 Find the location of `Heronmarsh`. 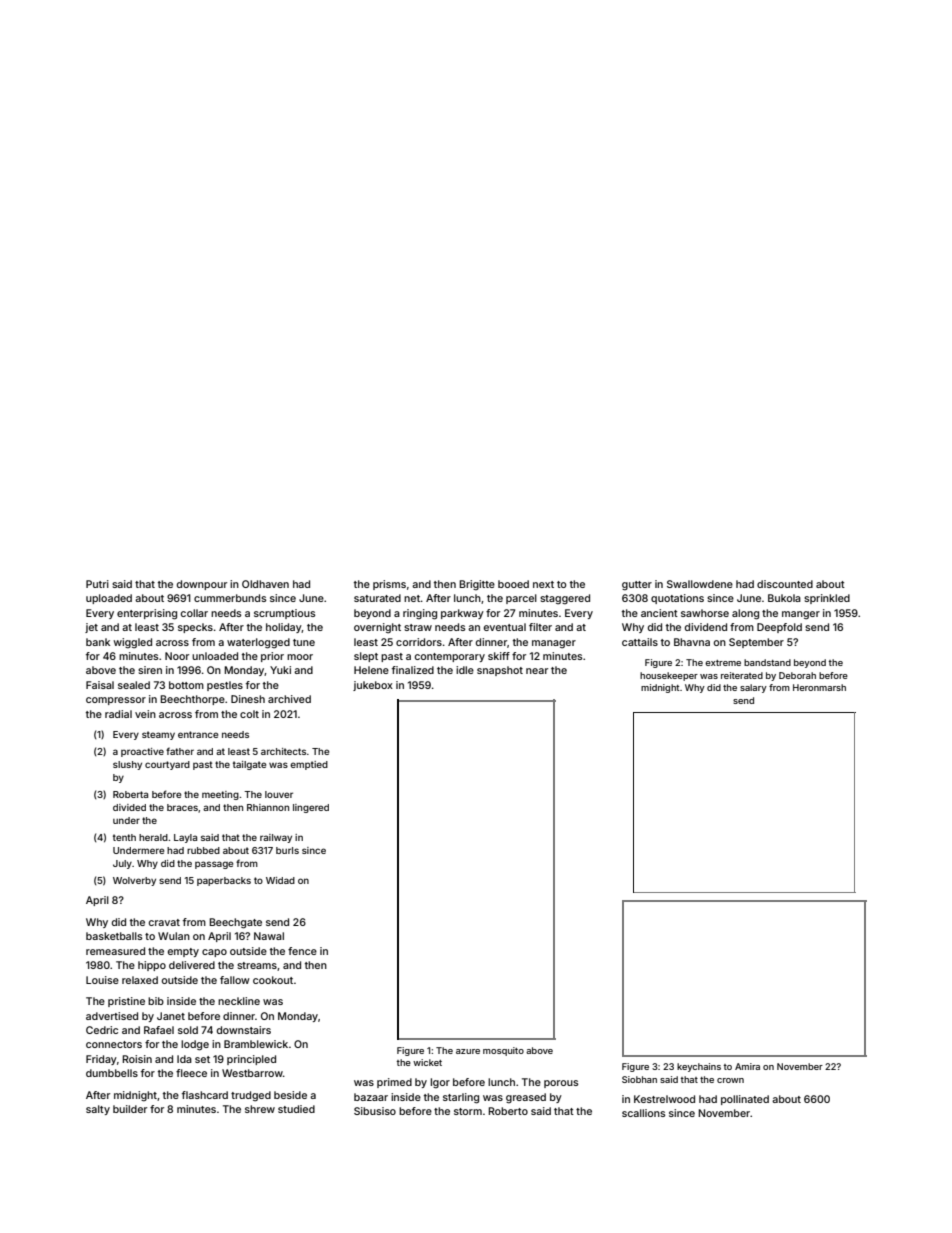

Heronmarsh is located at coordinates (819, 687).
